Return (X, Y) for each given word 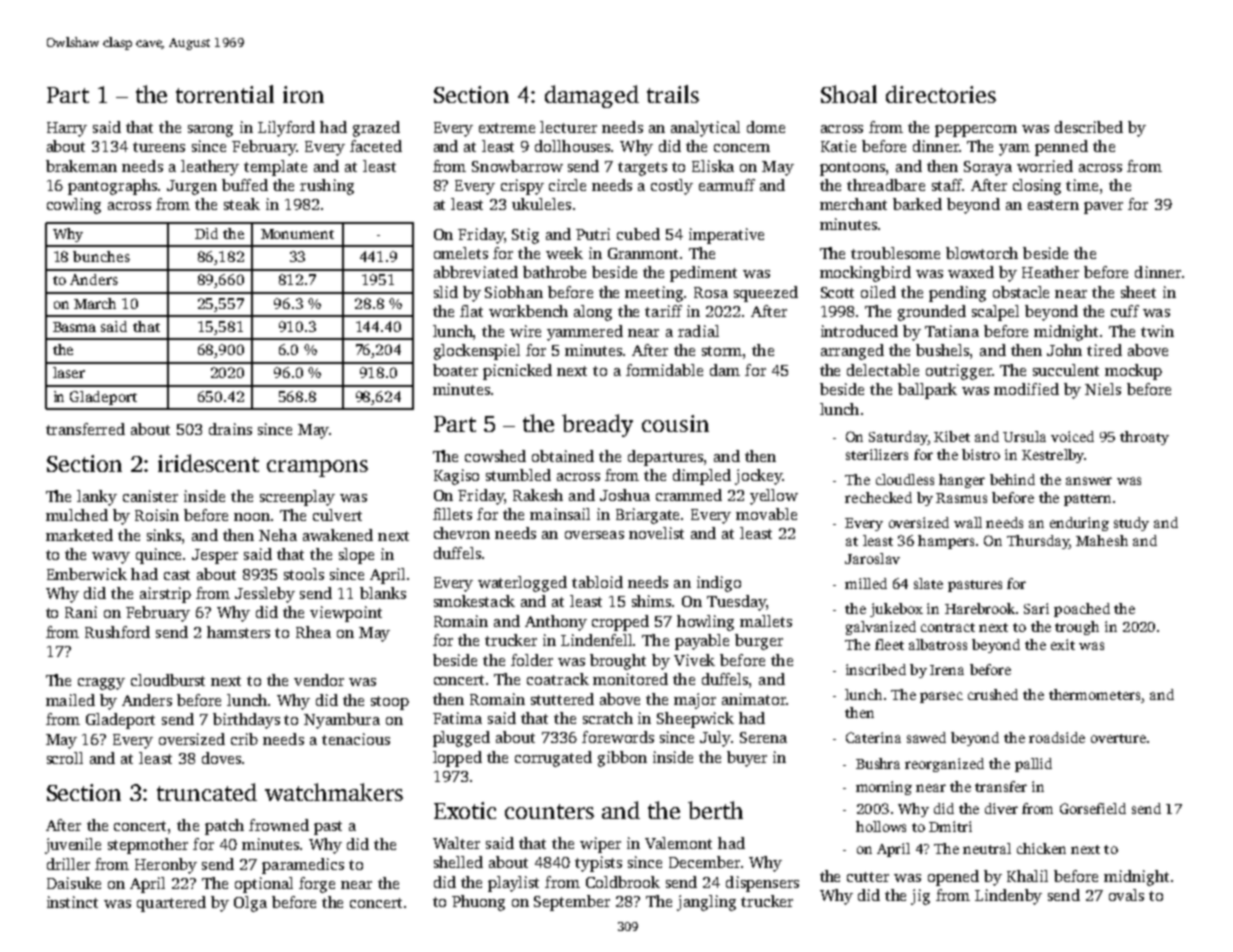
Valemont (678, 843)
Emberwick (87, 574)
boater (455, 370)
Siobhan (514, 292)
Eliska (713, 166)
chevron (462, 533)
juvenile (73, 846)
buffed (245, 185)
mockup (1133, 372)
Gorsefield (1093, 808)
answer (1089, 481)
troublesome (895, 253)
